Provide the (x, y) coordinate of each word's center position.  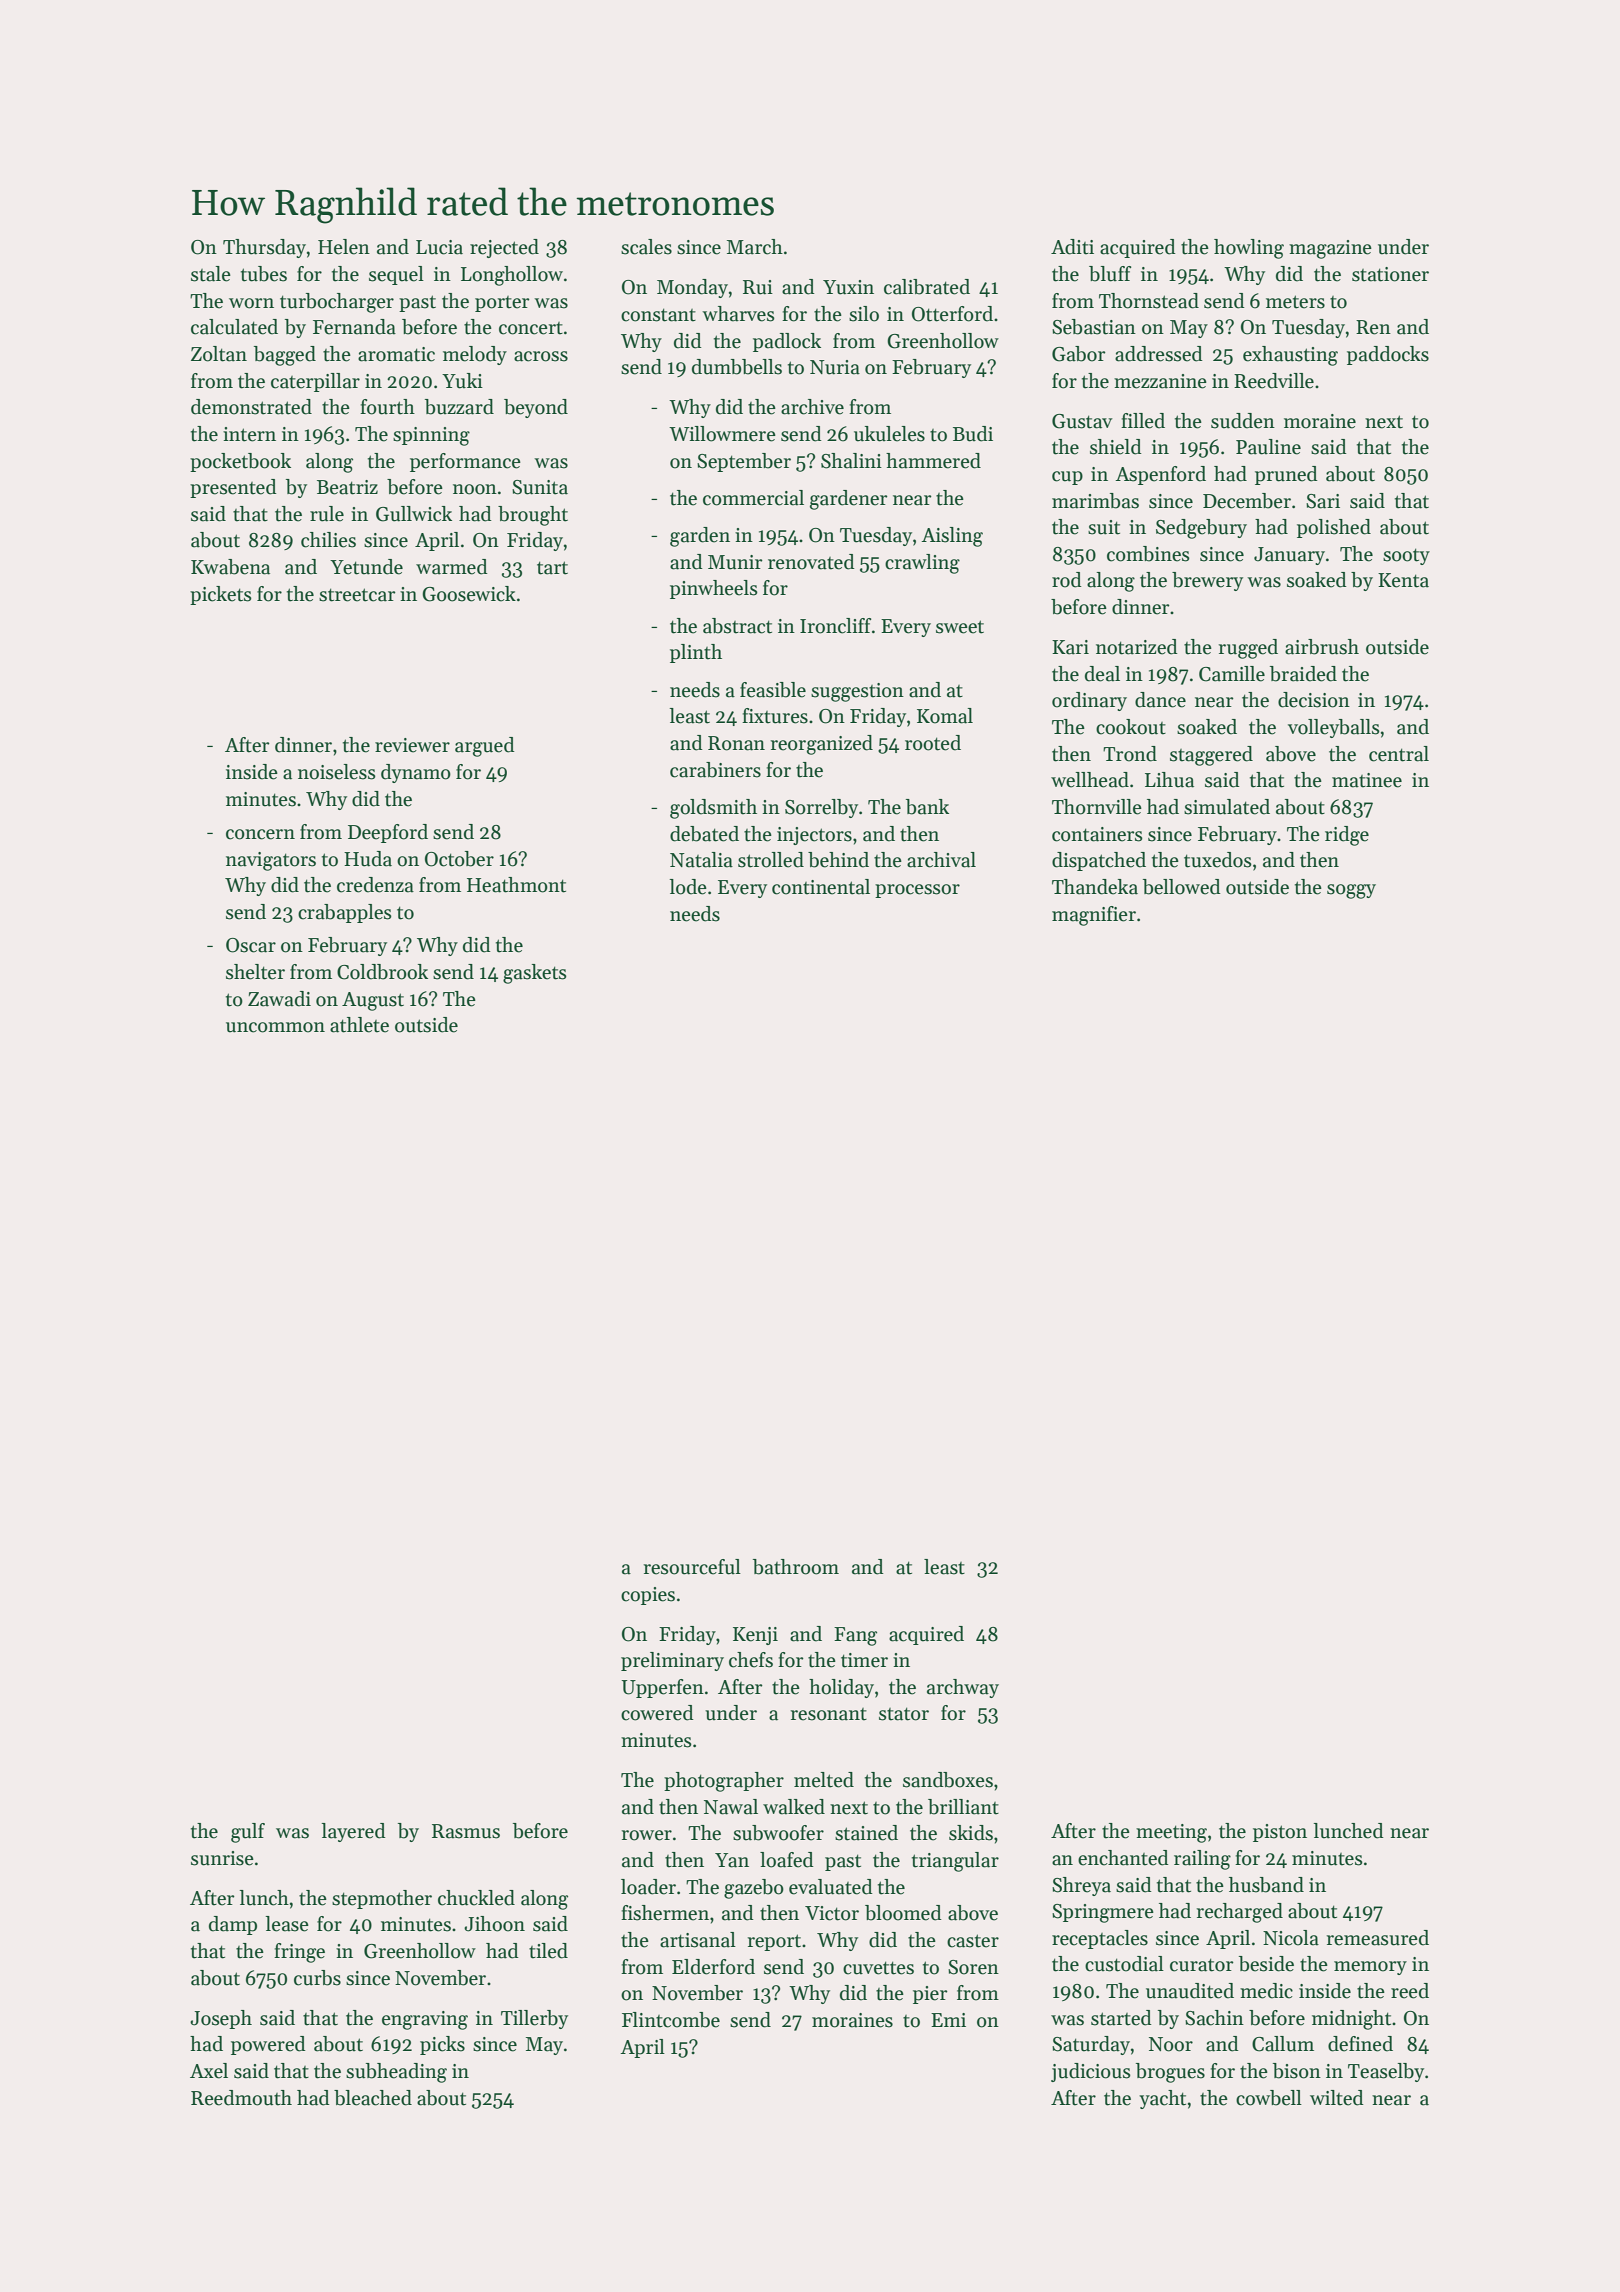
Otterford (952, 314)
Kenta (1403, 580)
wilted (1337, 2098)
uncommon (275, 1027)
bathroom (796, 1567)
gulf (248, 1833)
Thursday (264, 248)
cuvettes (878, 1968)
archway (963, 1688)
